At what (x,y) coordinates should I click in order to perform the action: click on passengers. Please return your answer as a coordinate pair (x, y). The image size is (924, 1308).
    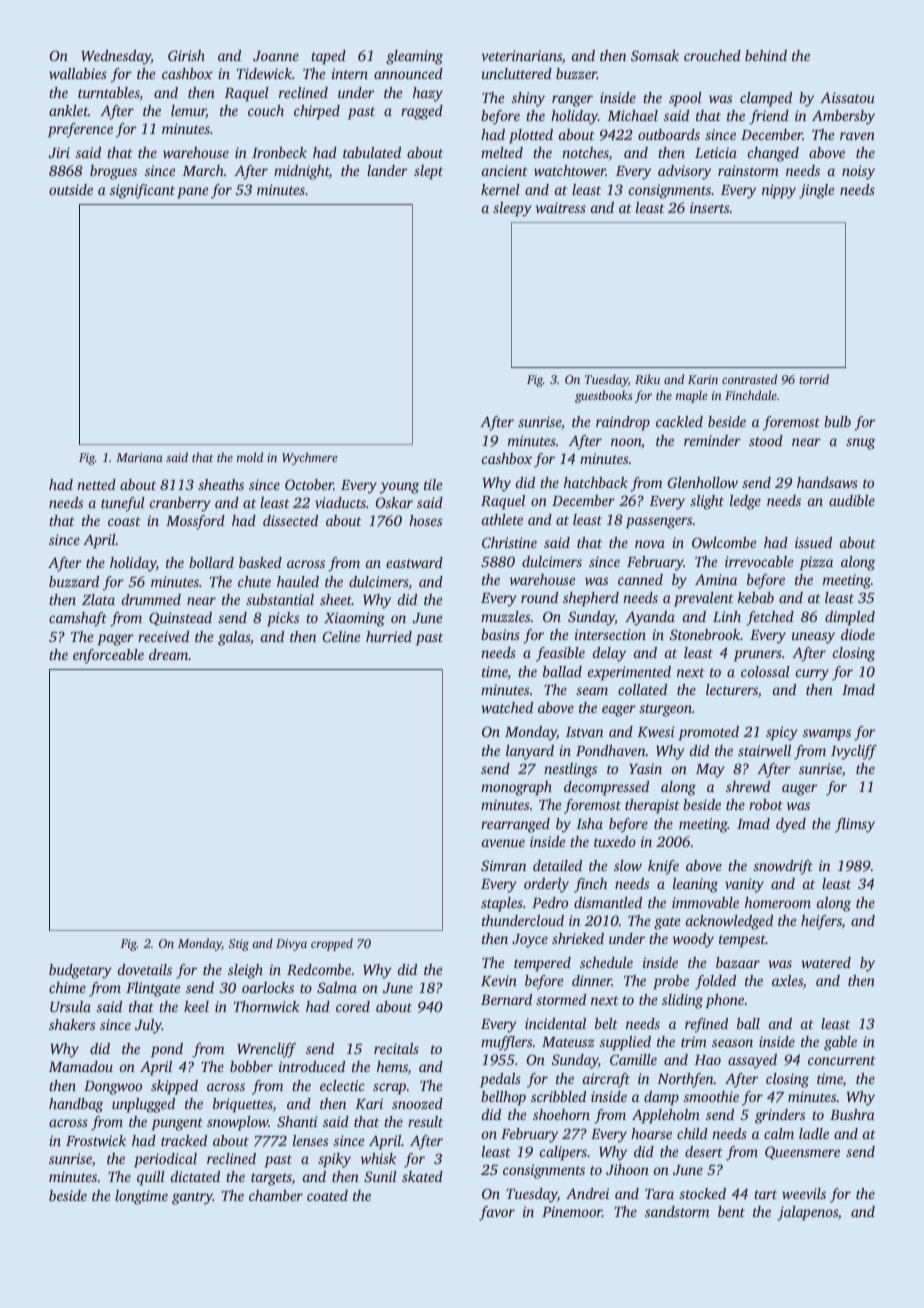
    Looking at the image, I should click on (659, 523).
